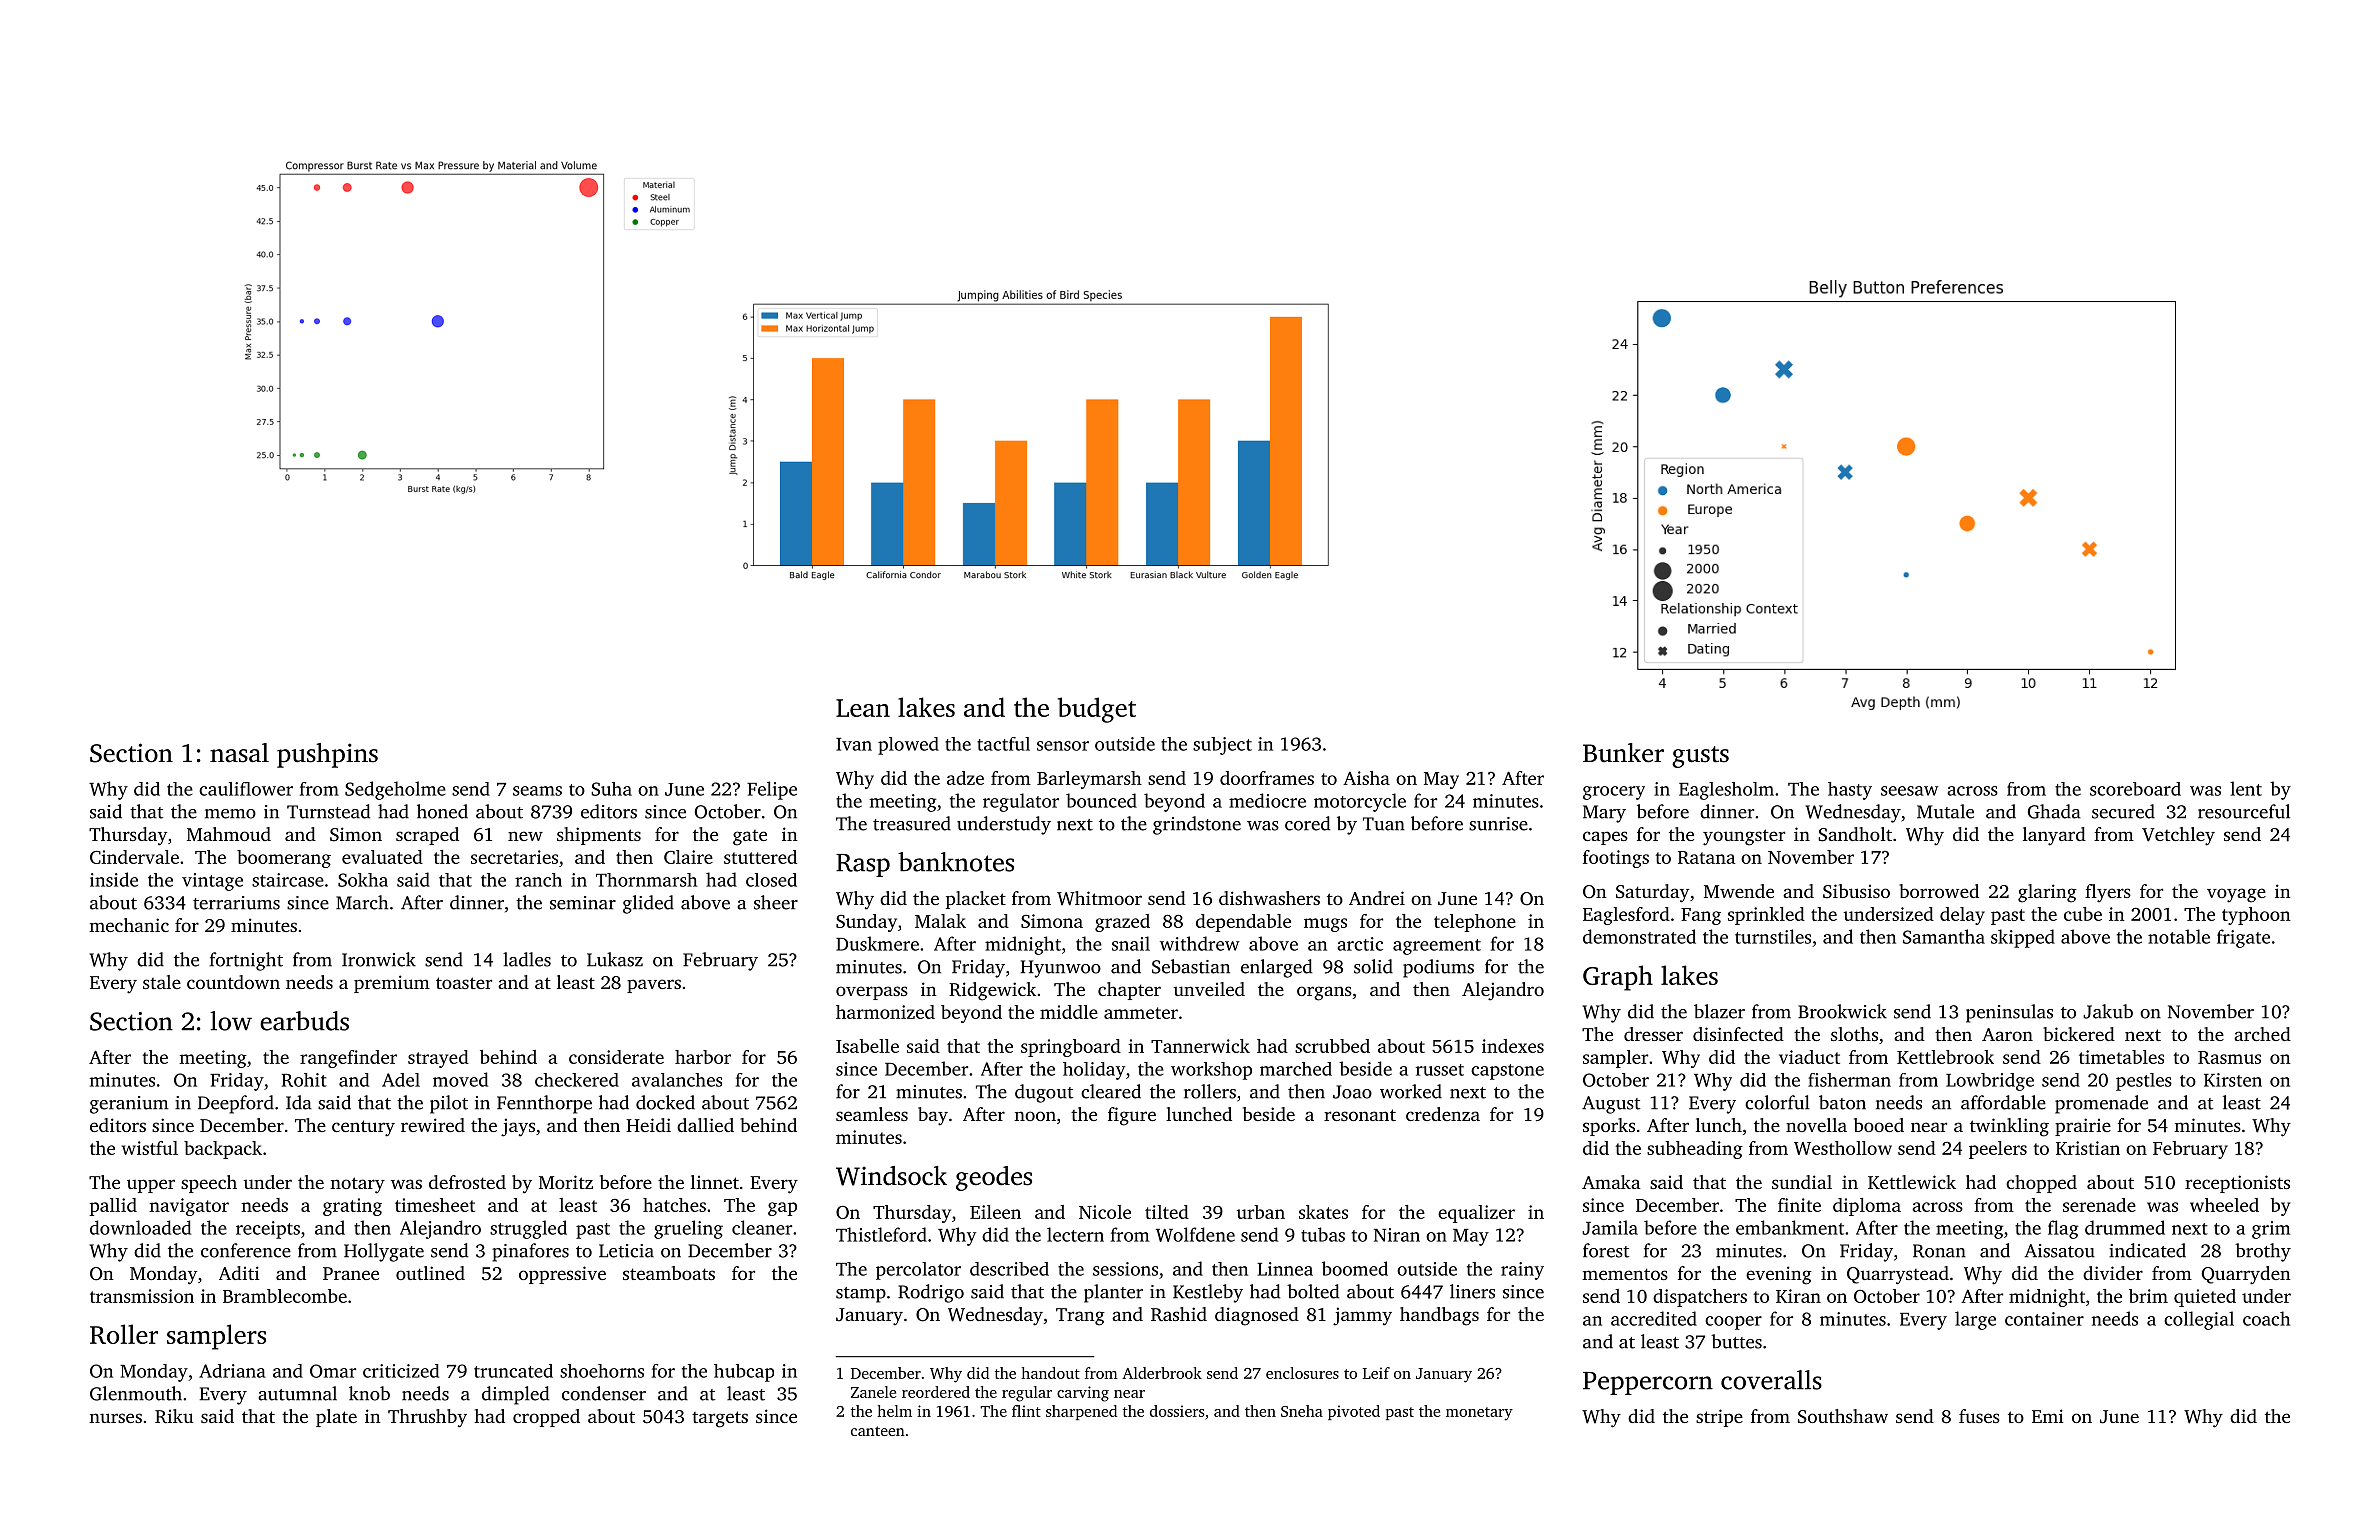  I want to click on handout, so click(1050, 1373).
